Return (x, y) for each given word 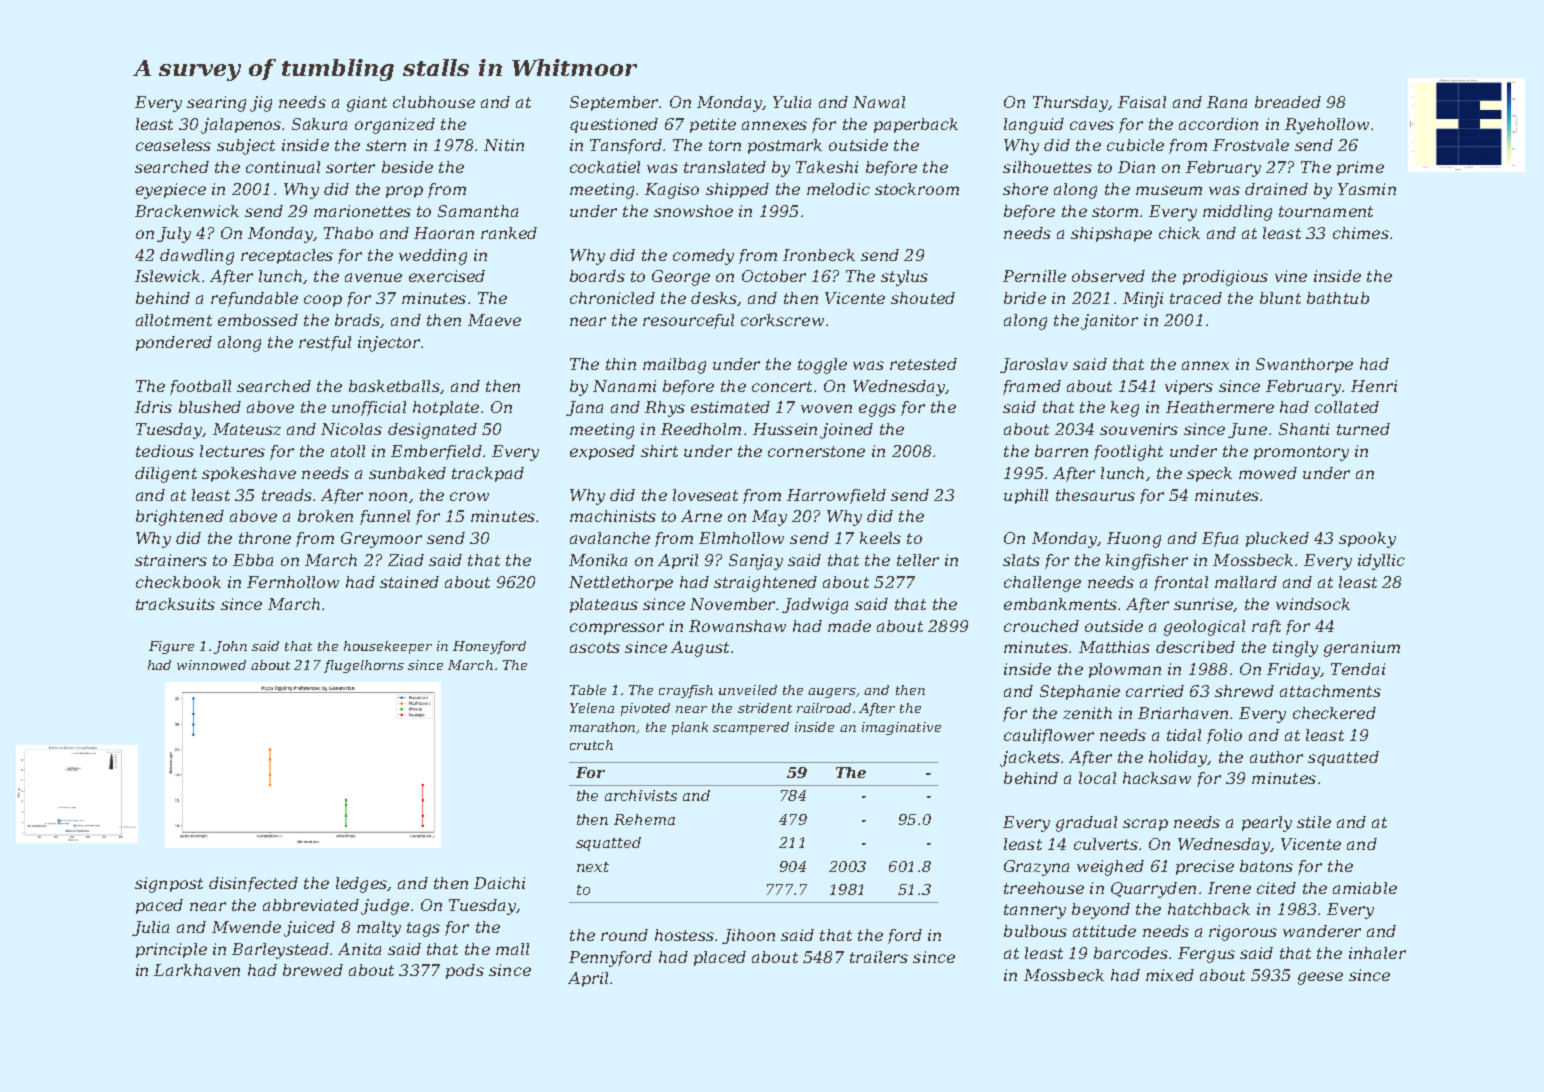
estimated (730, 407)
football (200, 387)
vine (1291, 276)
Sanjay (756, 562)
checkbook (178, 582)
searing (216, 104)
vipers (1189, 387)
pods (465, 971)
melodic (838, 189)
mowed (1268, 473)
